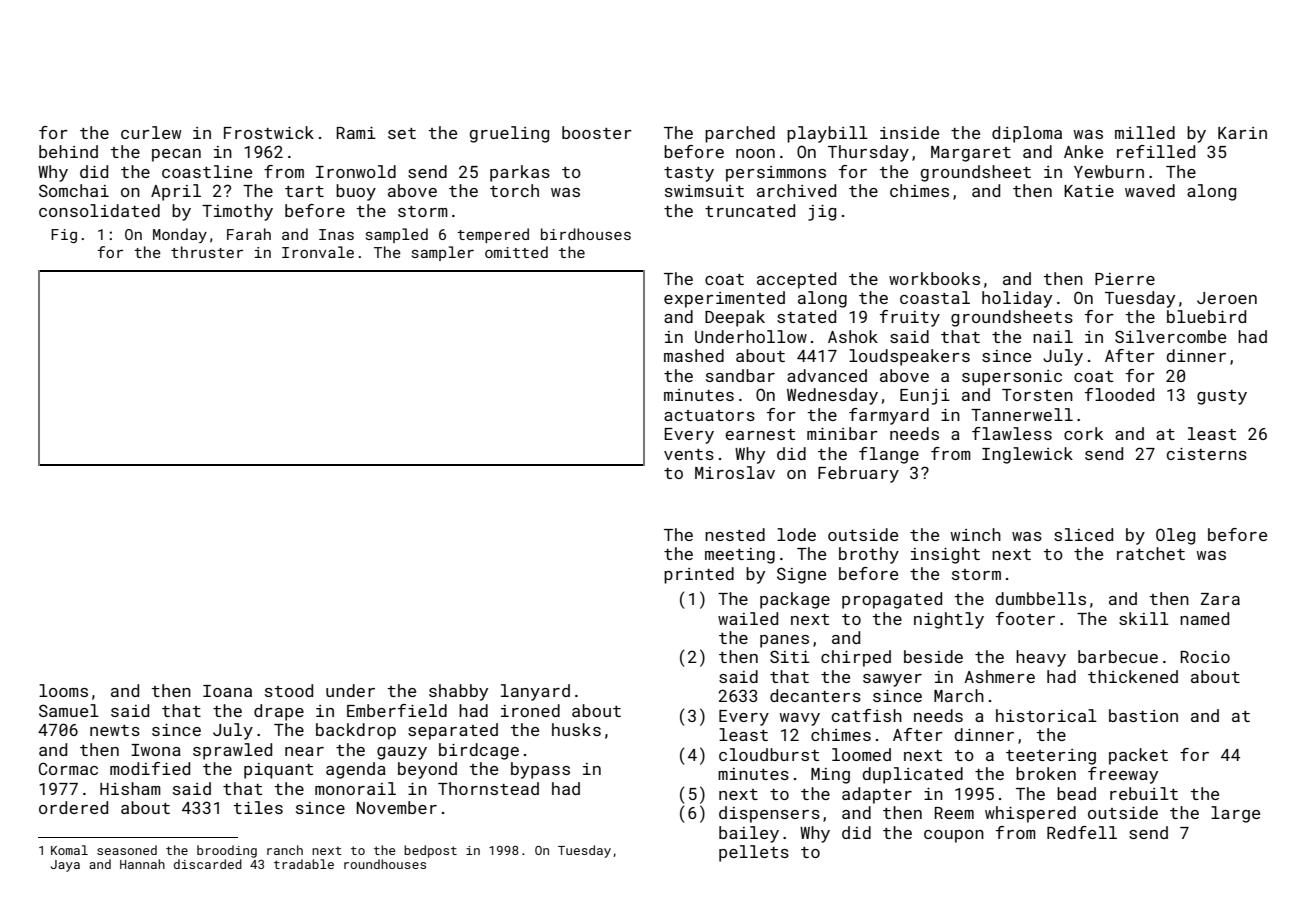  Describe the element at coordinates (694, 355) in the page. I see `mashed` at that location.
